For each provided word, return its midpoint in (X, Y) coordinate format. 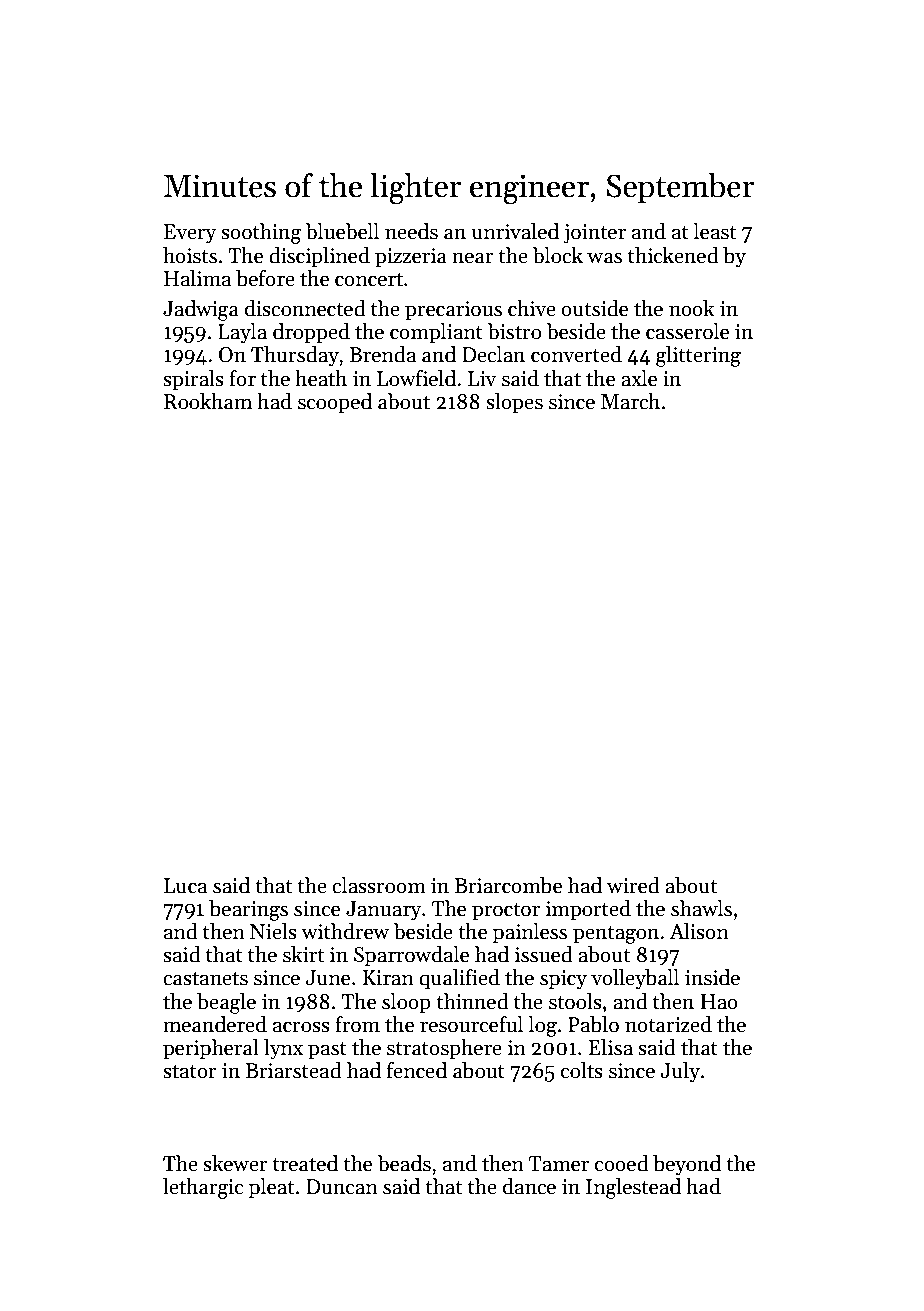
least (714, 231)
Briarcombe (508, 885)
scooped (335, 403)
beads (404, 1163)
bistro (514, 331)
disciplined (319, 257)
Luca (185, 886)
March (630, 401)
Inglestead (633, 1188)
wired (633, 885)
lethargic (203, 1188)
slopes (514, 403)
